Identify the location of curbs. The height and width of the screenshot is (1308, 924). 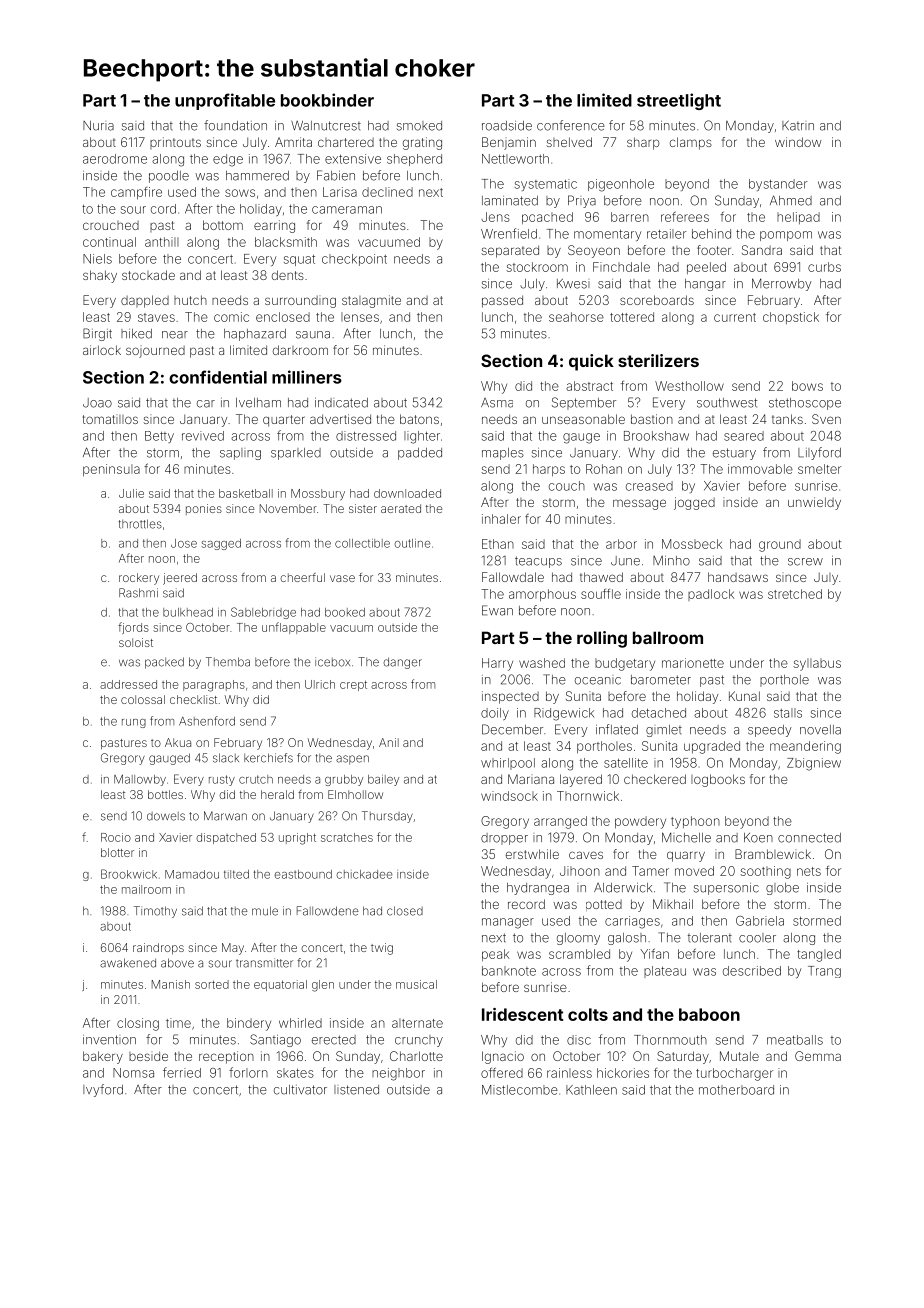
(824, 267).
